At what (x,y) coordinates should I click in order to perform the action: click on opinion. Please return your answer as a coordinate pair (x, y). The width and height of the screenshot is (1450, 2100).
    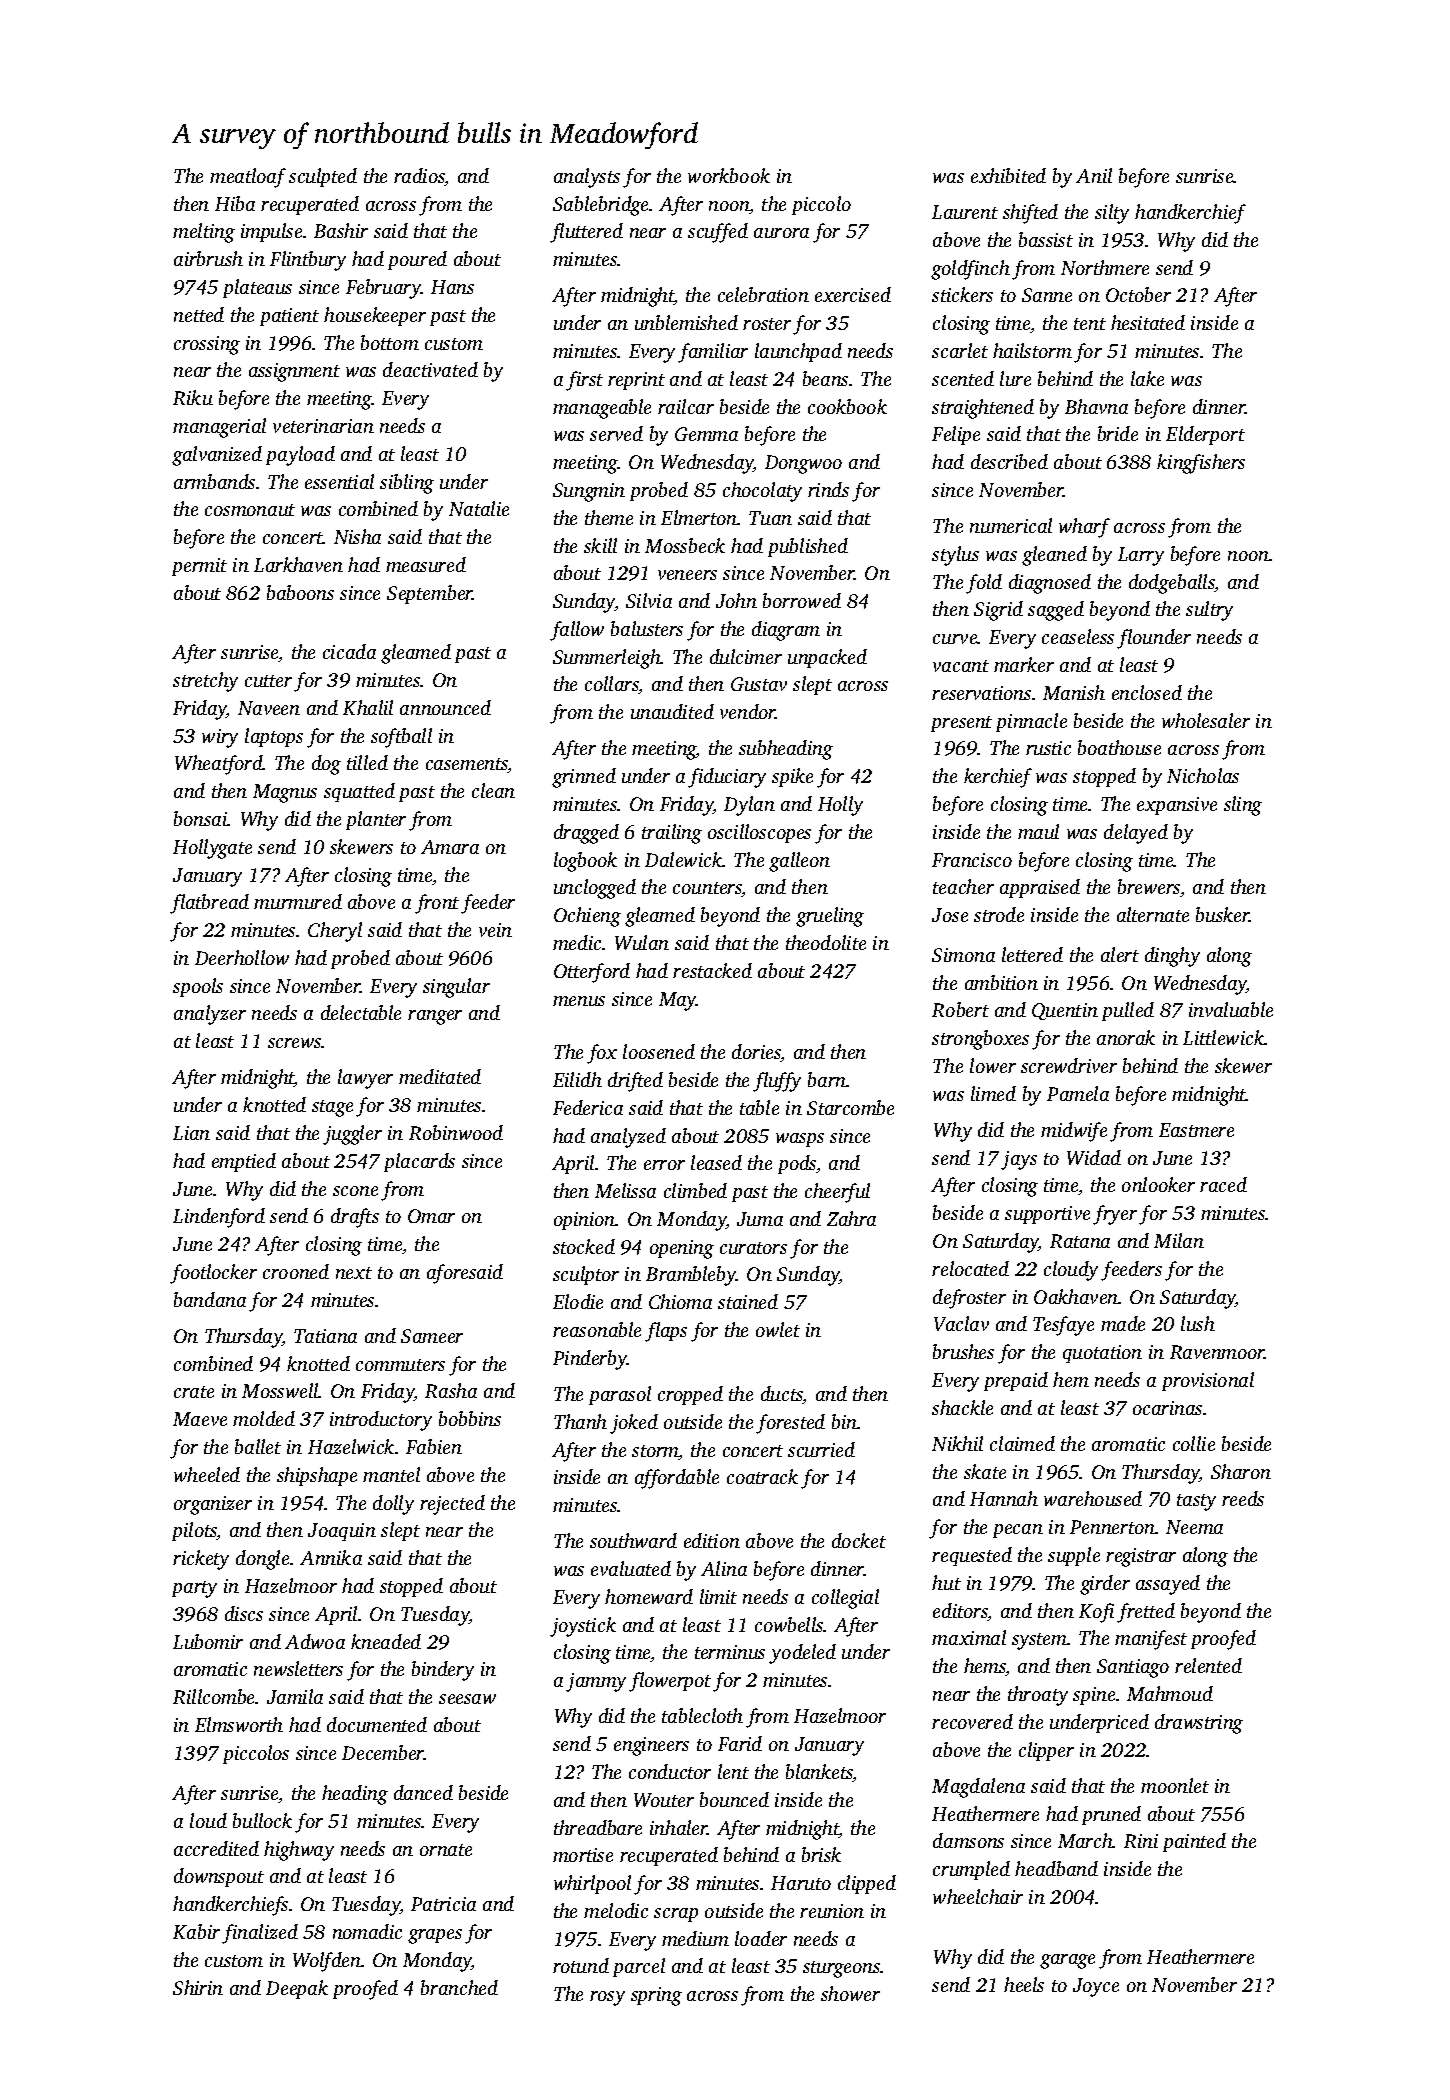
    Looking at the image, I should click on (585, 1221).
